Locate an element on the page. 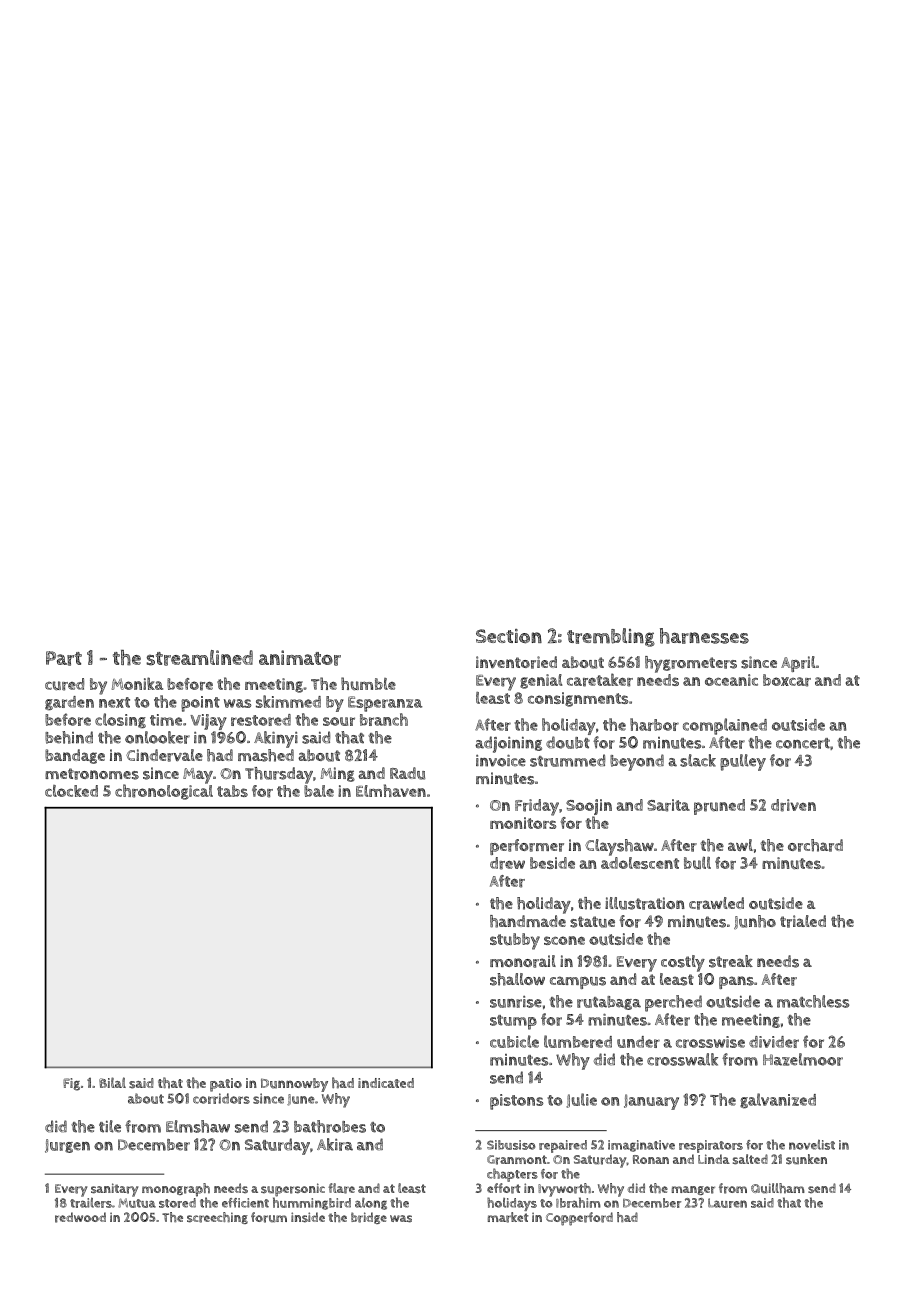  trembling is located at coordinates (611, 637).
